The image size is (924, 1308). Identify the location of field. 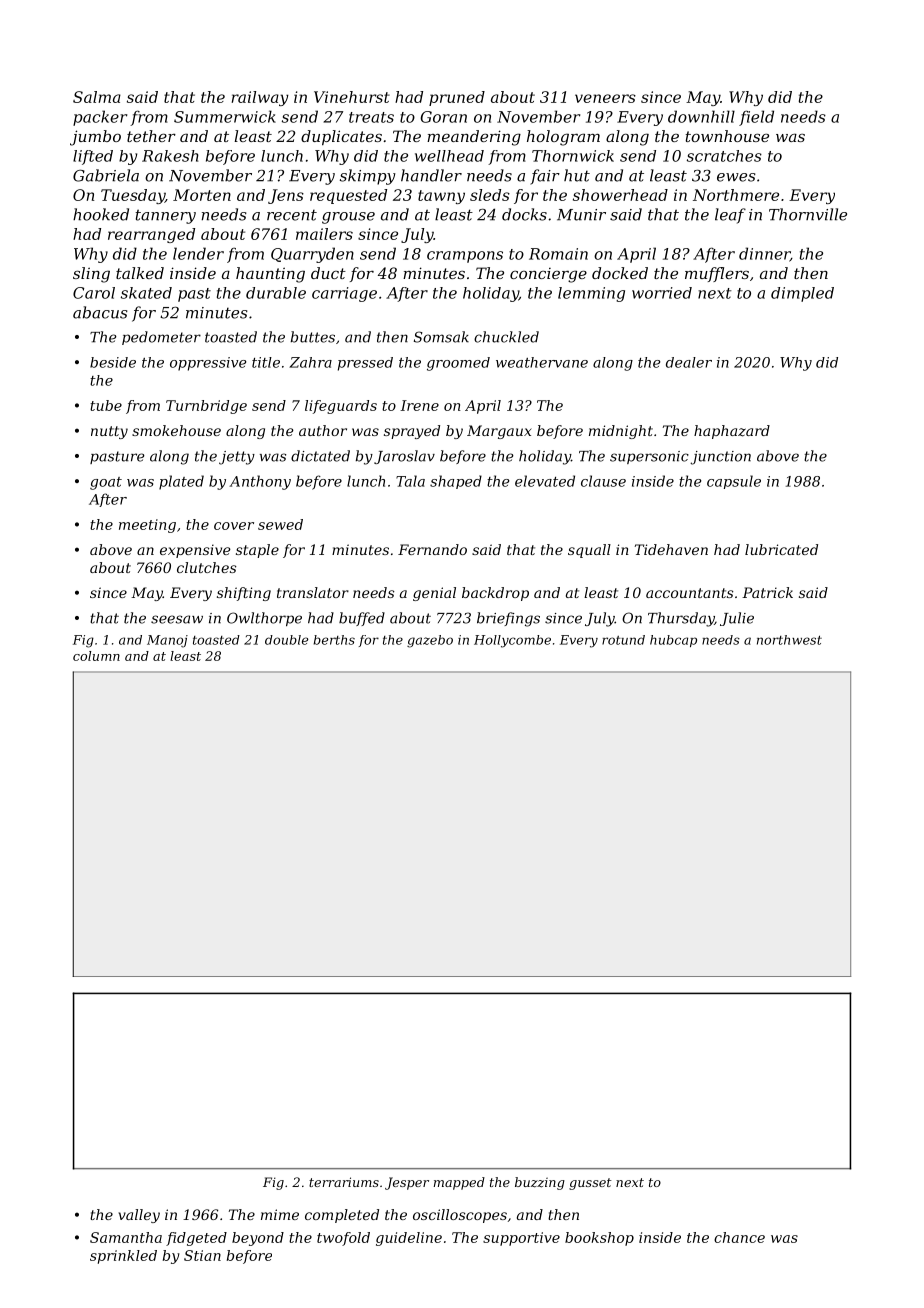
(756, 118).
